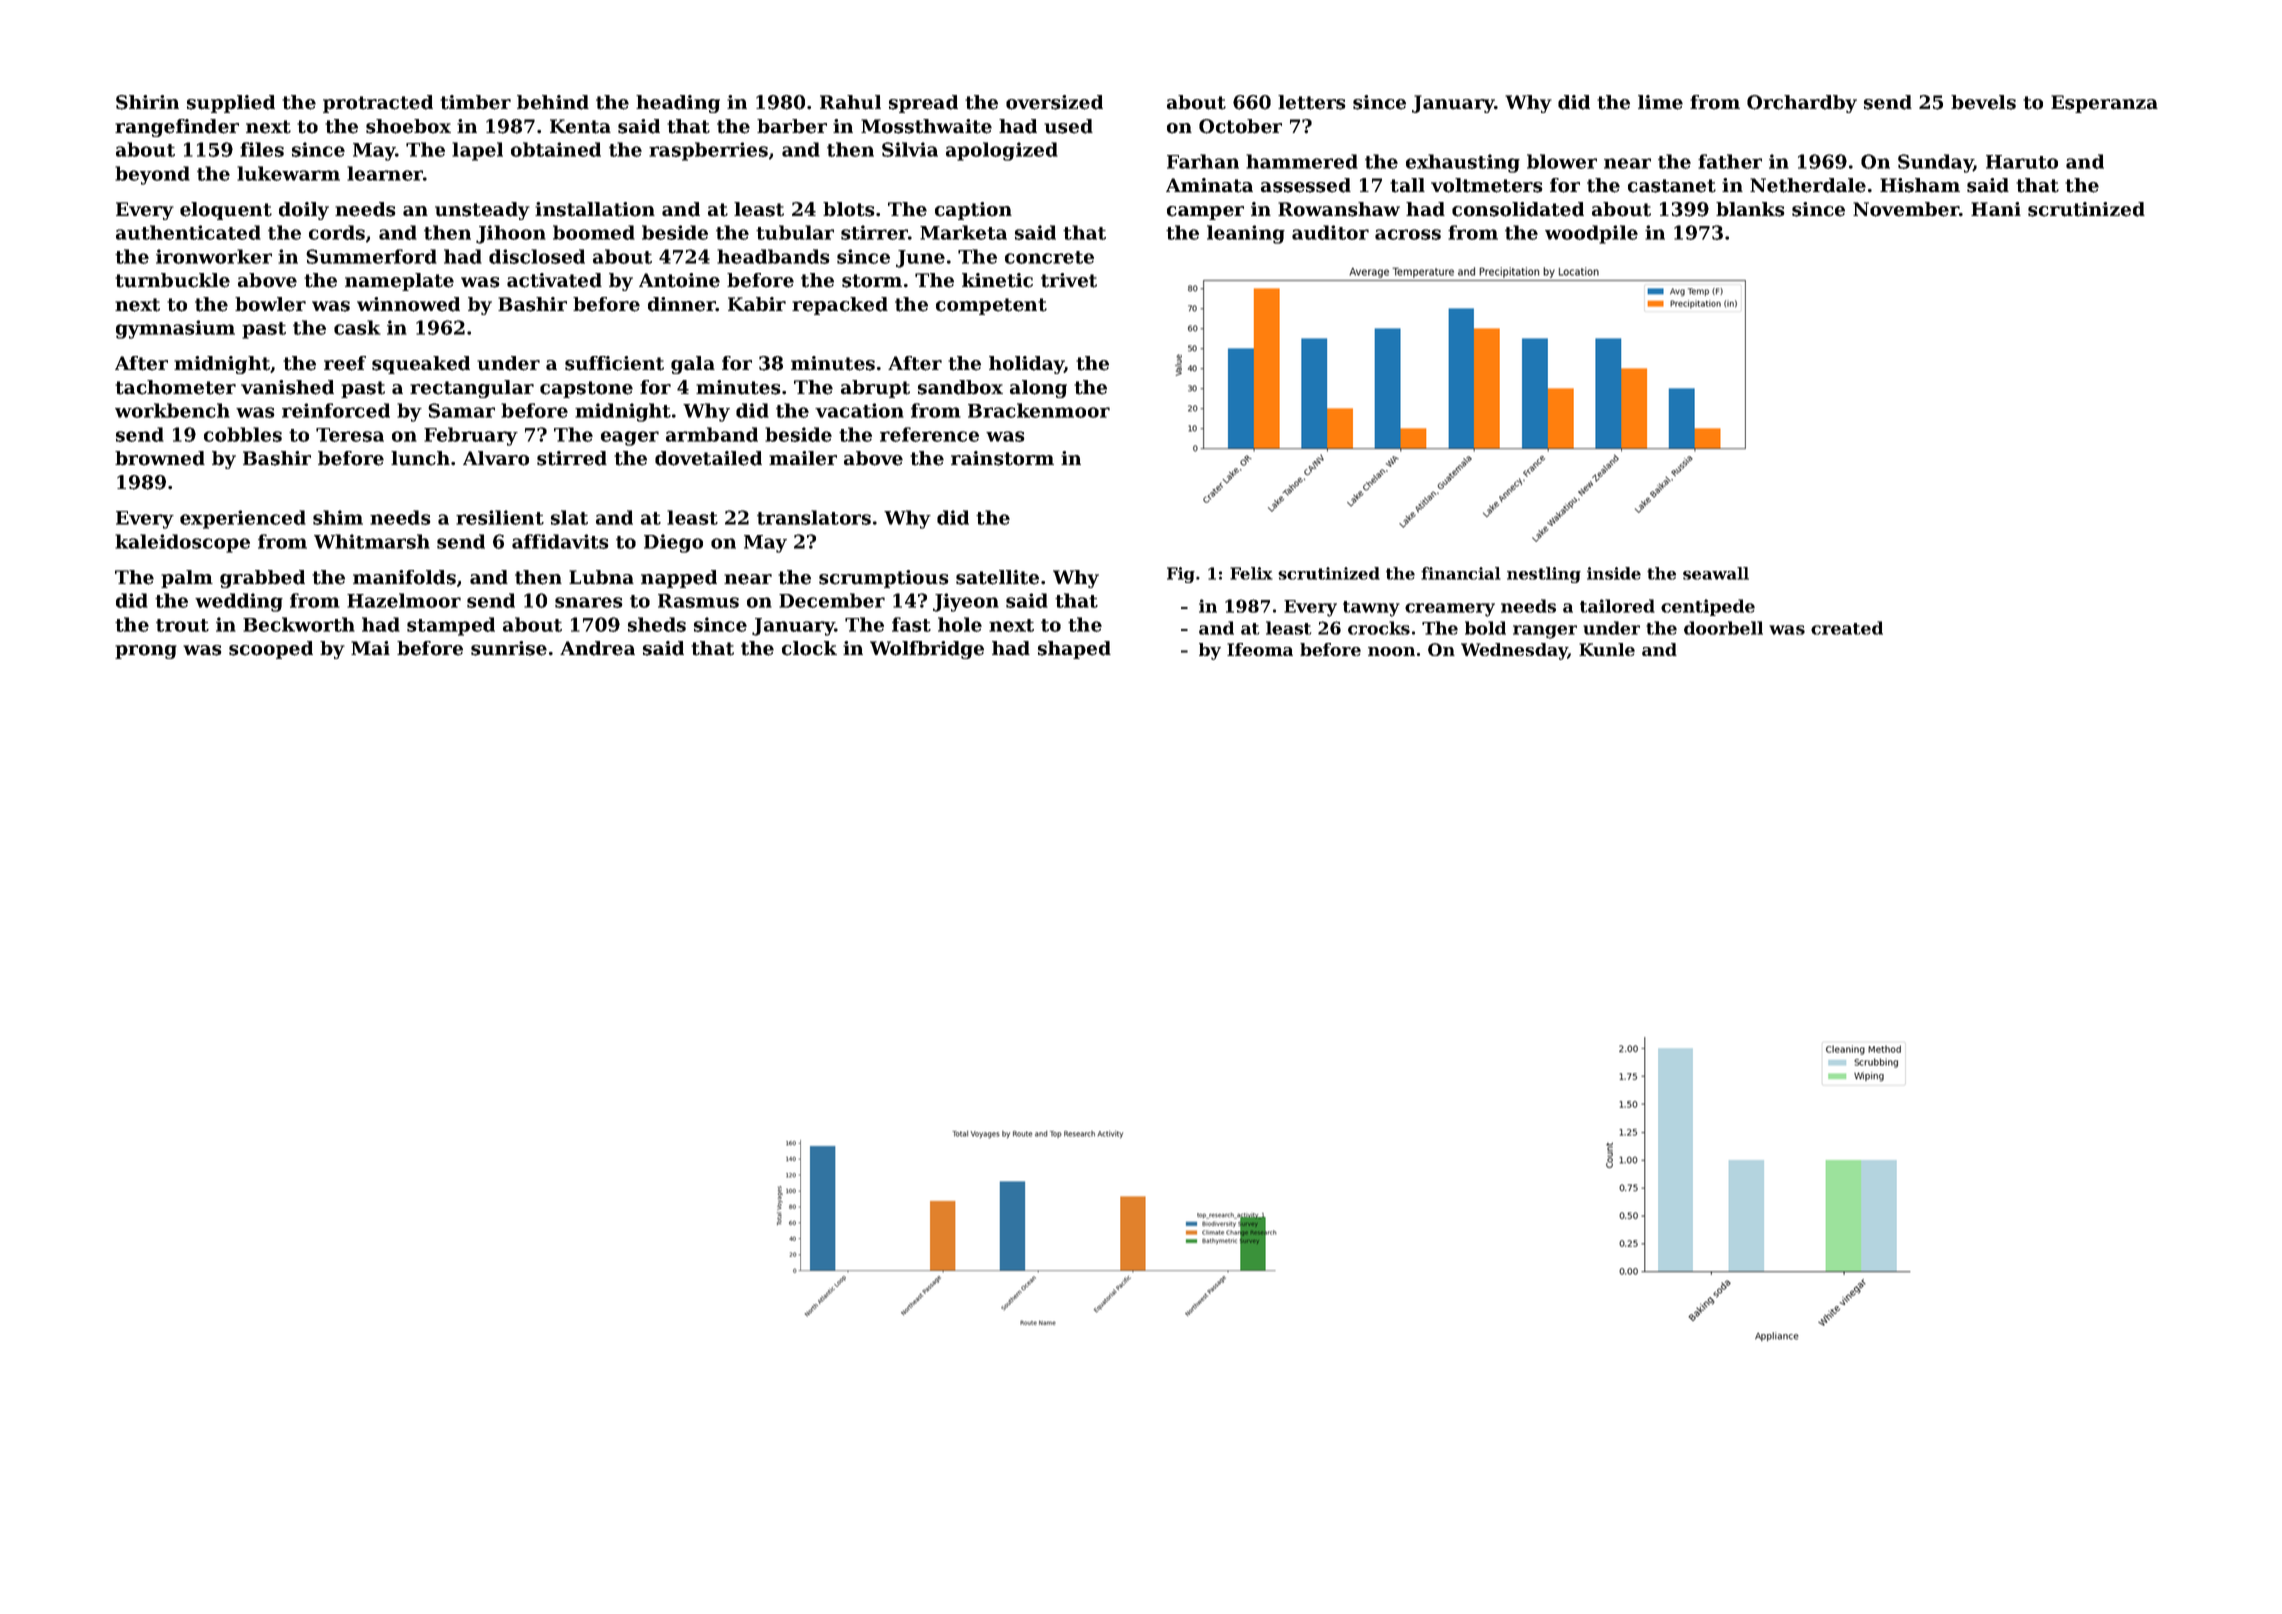  What do you see at coordinates (698, 601) in the image?
I see `Rasmus` at bounding box center [698, 601].
